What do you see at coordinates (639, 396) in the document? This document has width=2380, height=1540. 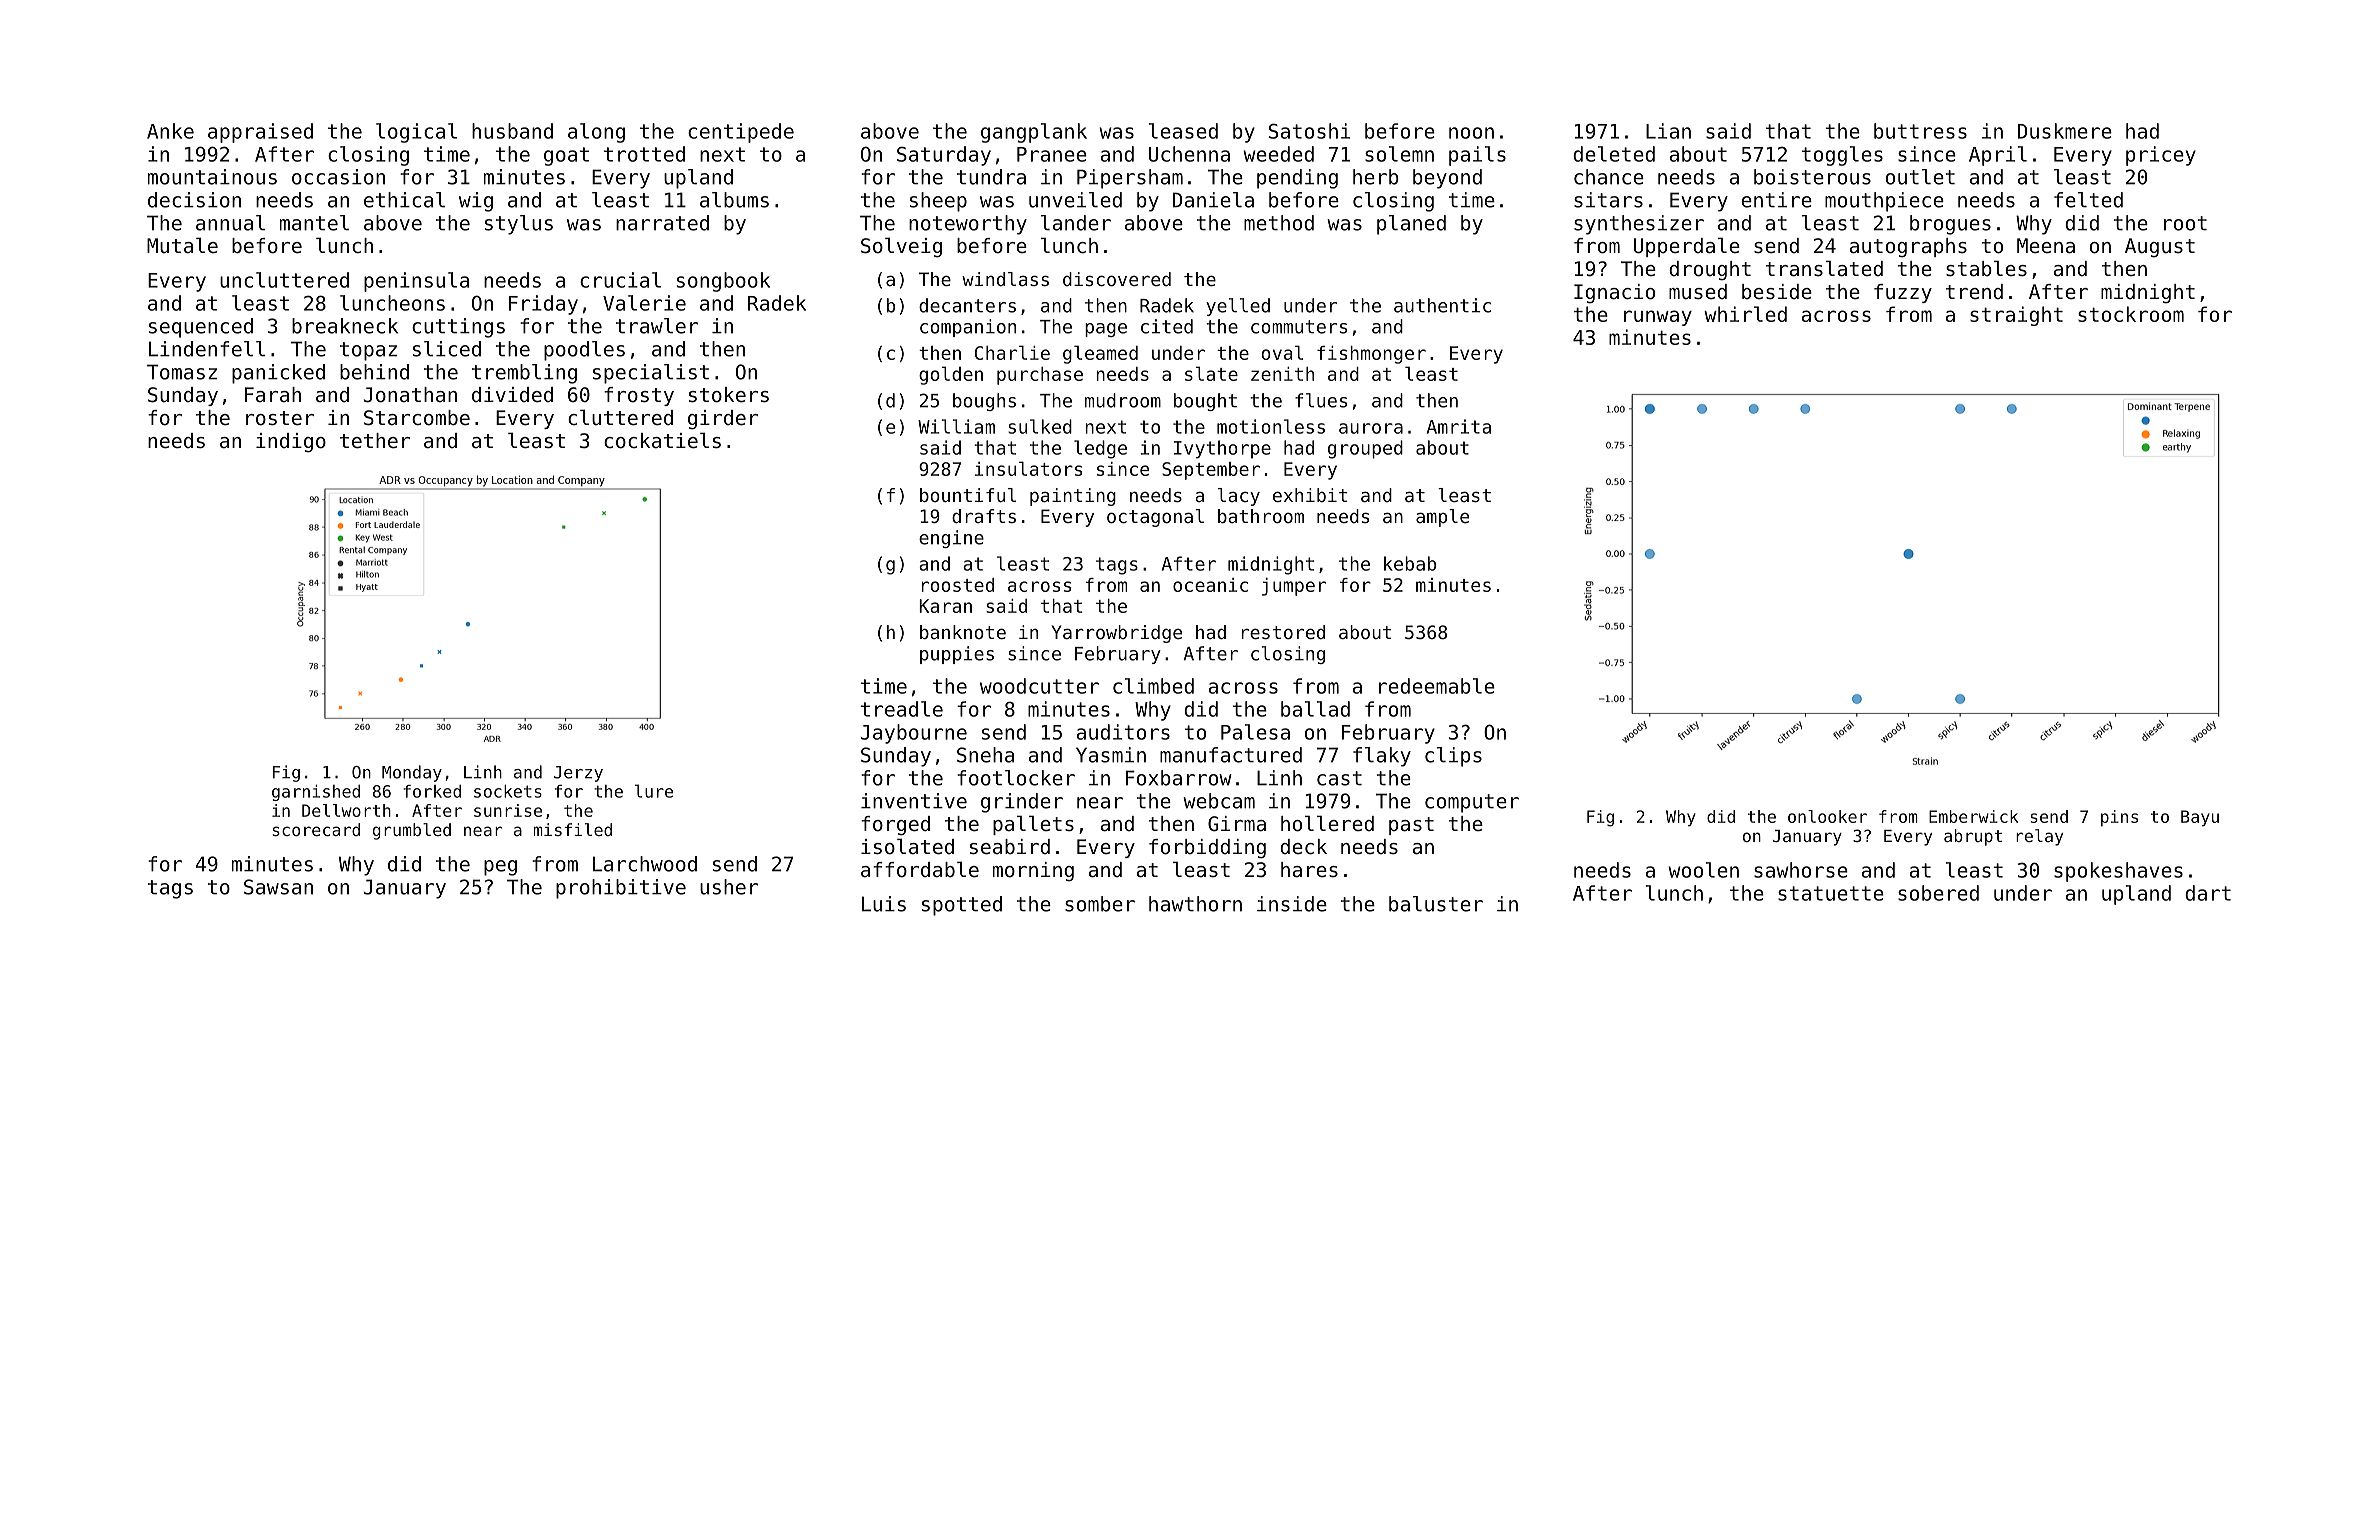 I see `frosty` at bounding box center [639, 396].
